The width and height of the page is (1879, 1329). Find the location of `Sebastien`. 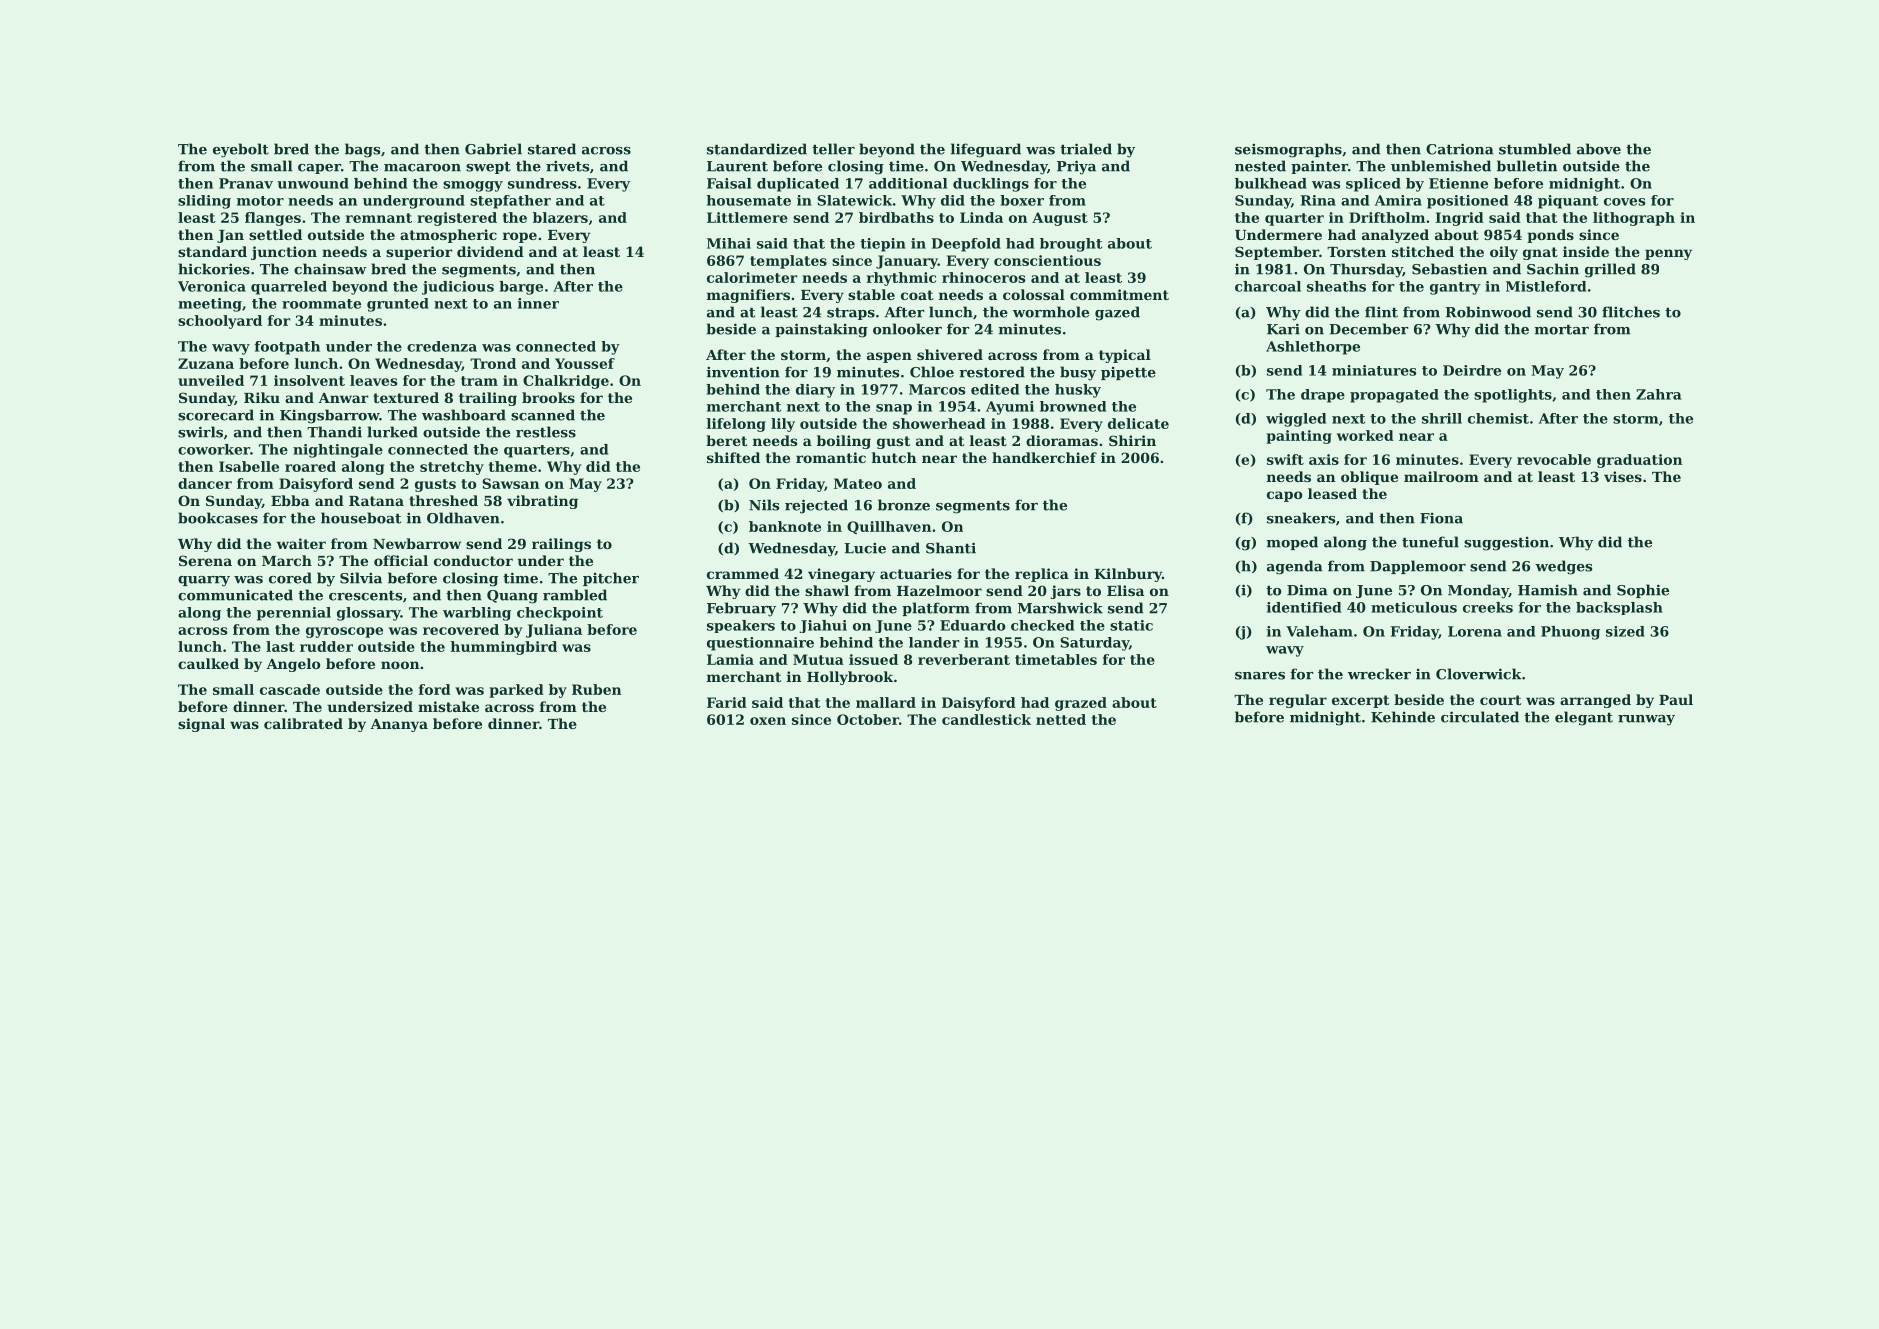

Sebastien is located at coordinates (1449, 269).
